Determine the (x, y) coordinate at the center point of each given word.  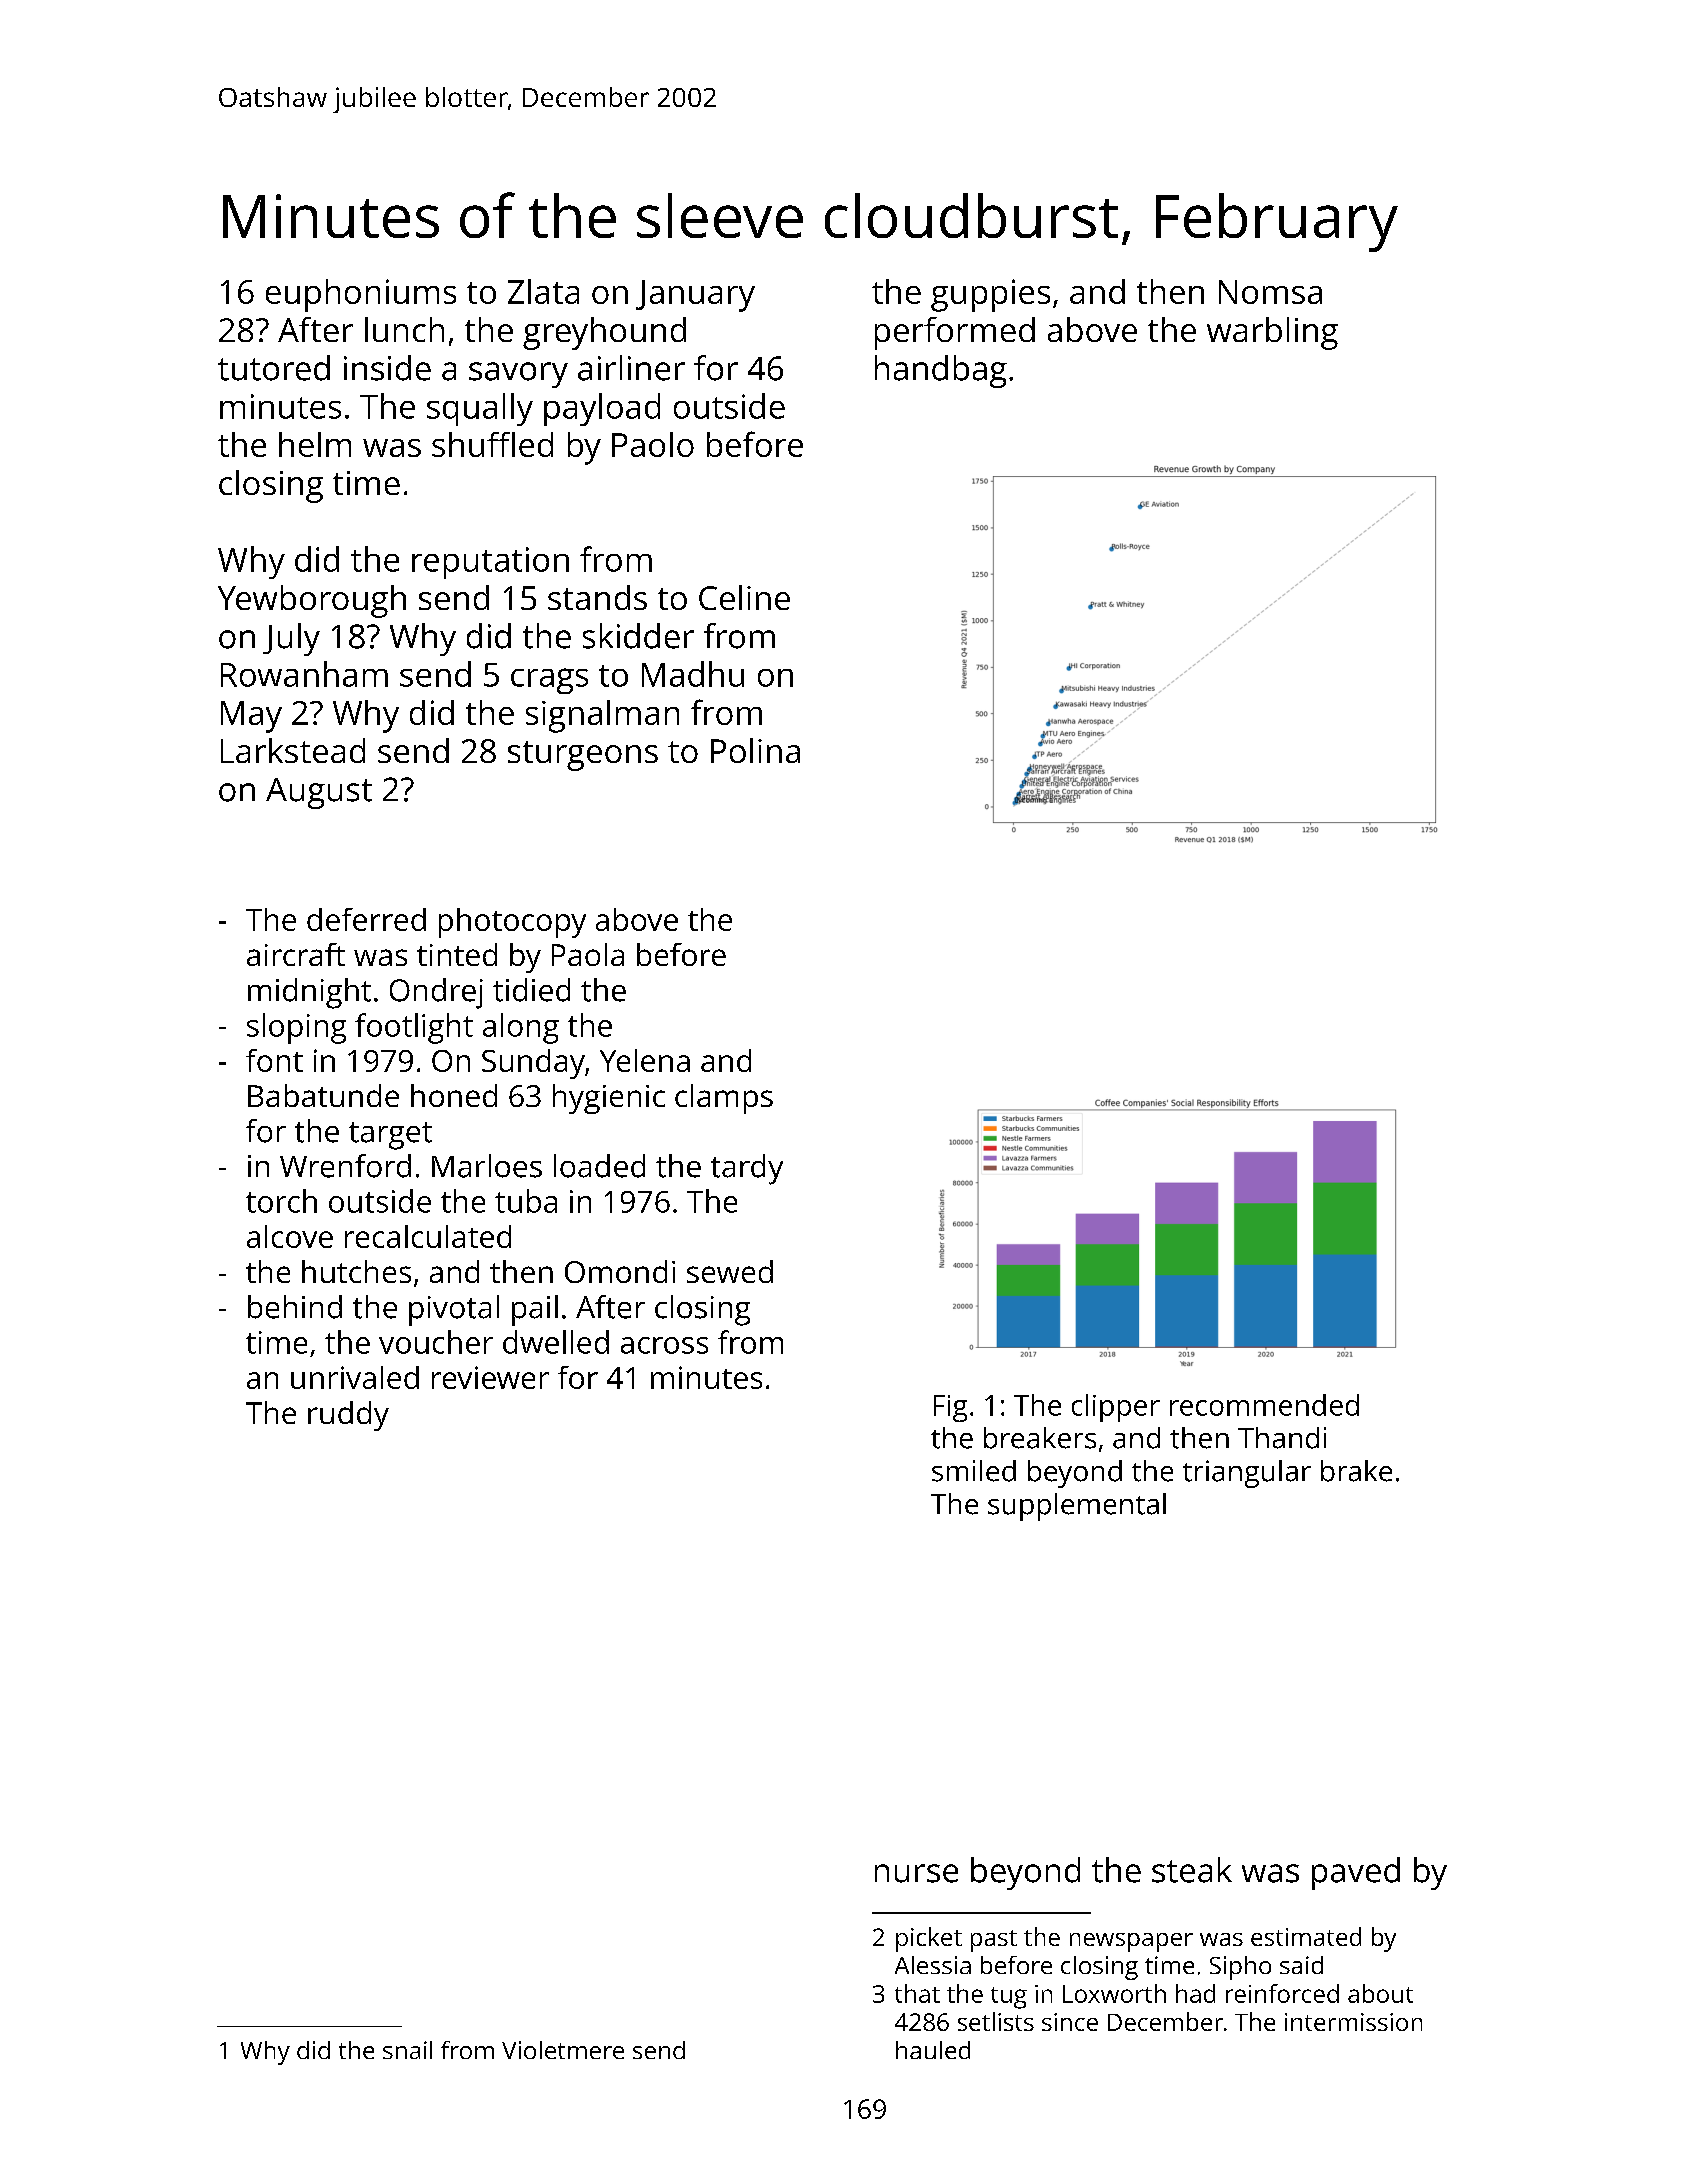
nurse (916, 1873)
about (1380, 1993)
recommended (1264, 1405)
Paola (588, 954)
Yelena (645, 1060)
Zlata (543, 291)
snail (407, 2050)
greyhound (604, 333)
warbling (1272, 333)
